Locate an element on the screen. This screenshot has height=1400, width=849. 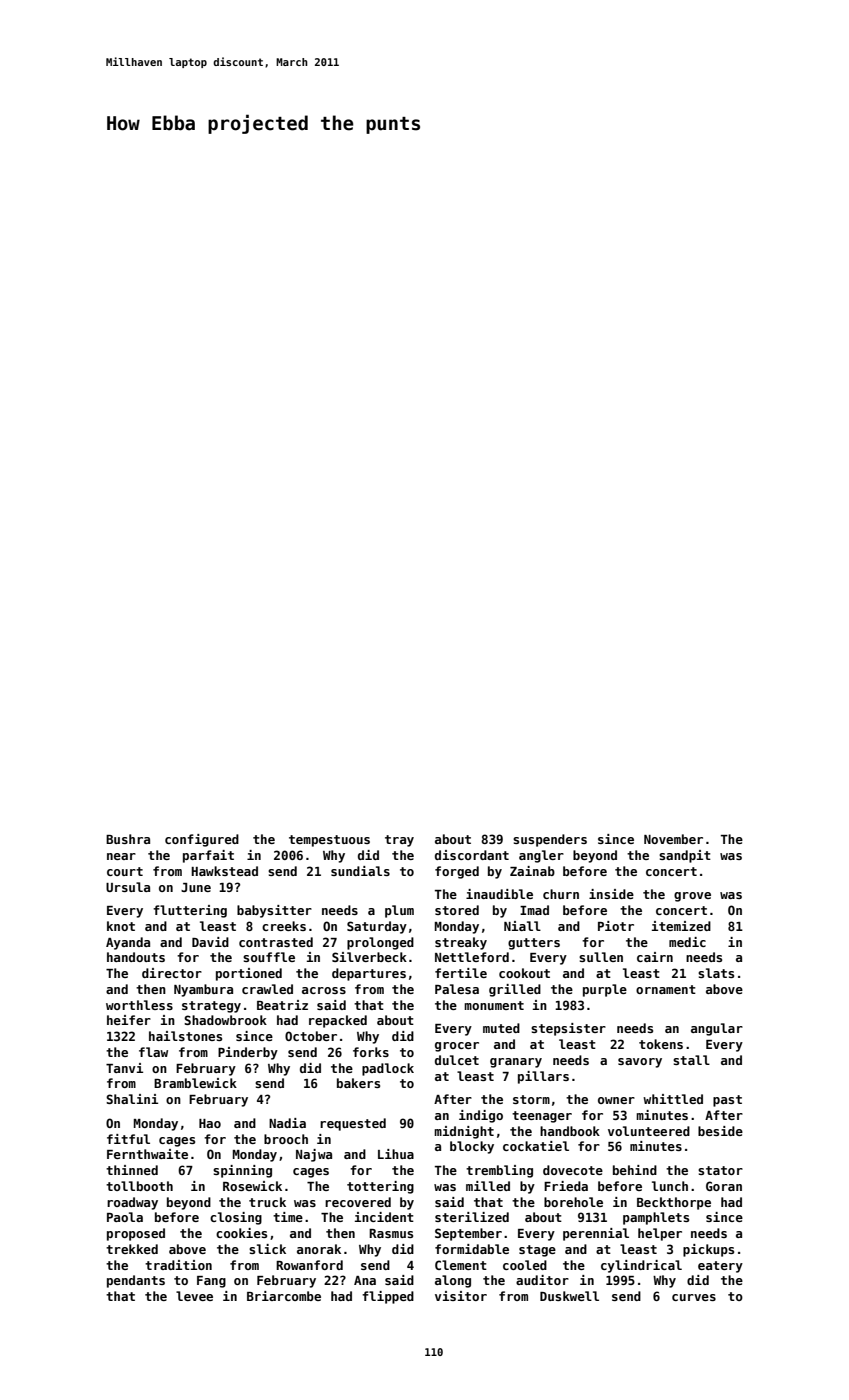
stepsister is located at coordinates (568, 1029).
